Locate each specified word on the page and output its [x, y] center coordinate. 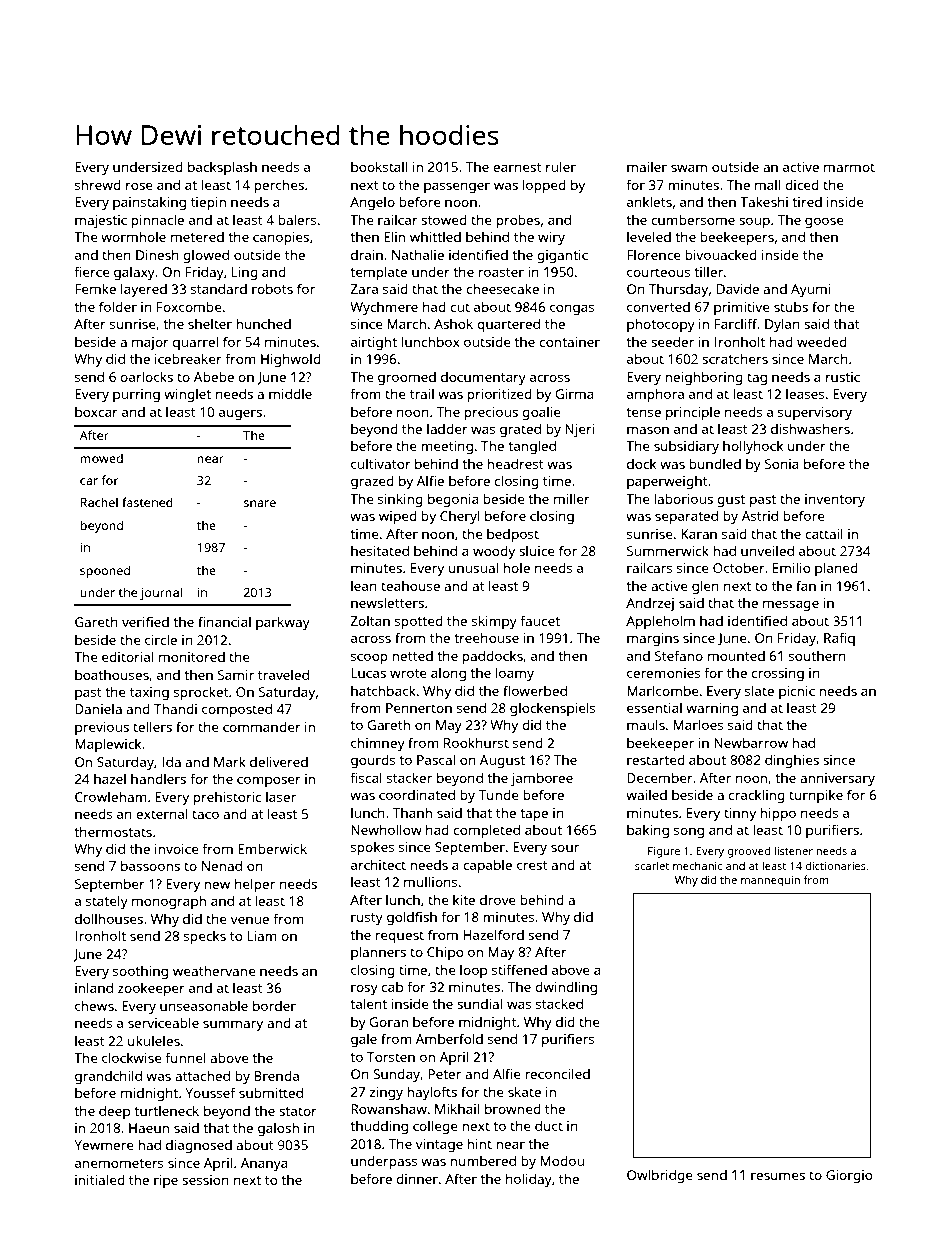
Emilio [791, 567]
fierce [92, 271]
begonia [453, 500]
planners [378, 953]
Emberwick [272, 848]
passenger [457, 188]
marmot [849, 167]
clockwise [132, 1057]
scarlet [652, 865]
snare [260, 503]
